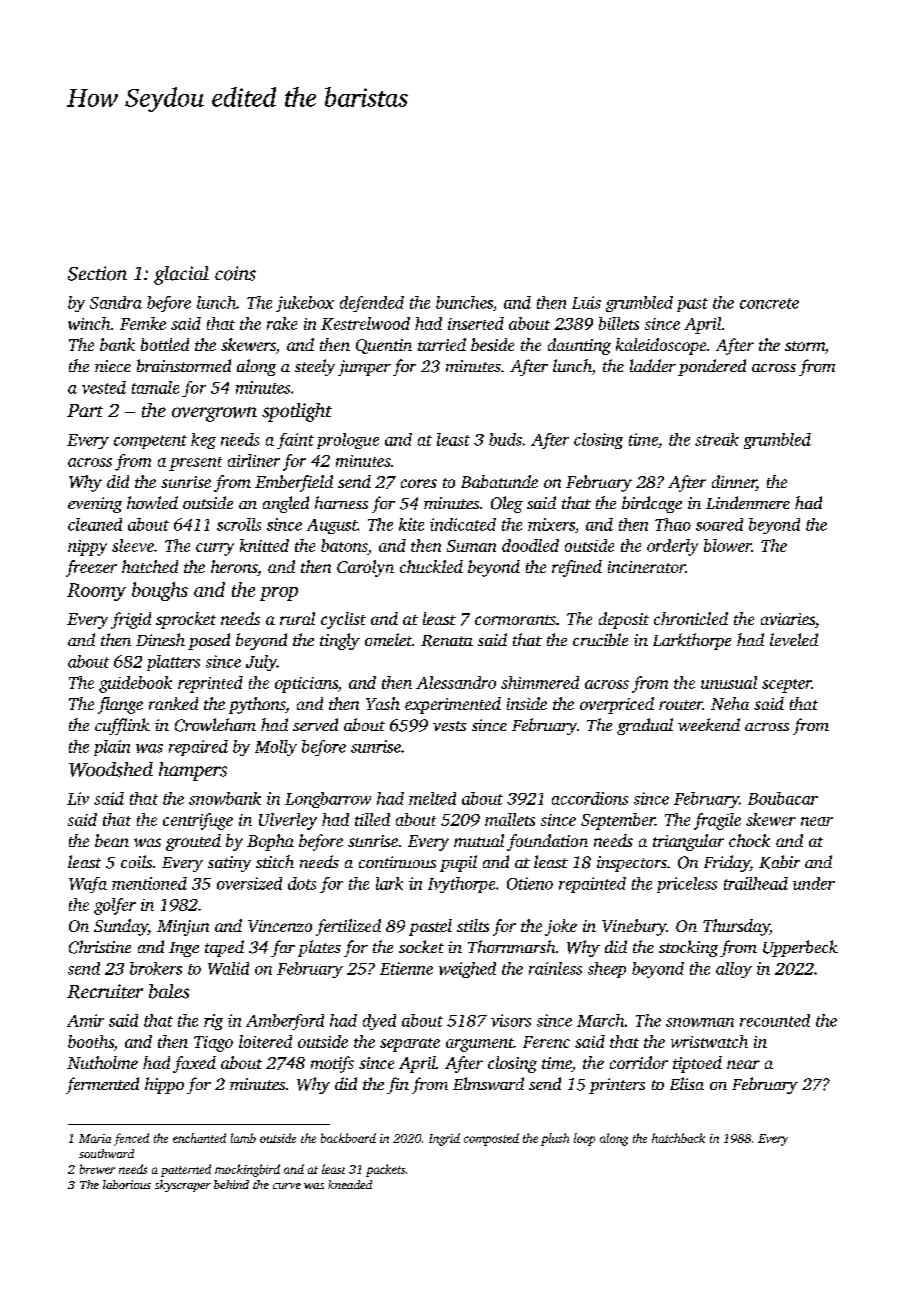 This image has height=1316, width=908. I want to click on concrete, so click(769, 303).
